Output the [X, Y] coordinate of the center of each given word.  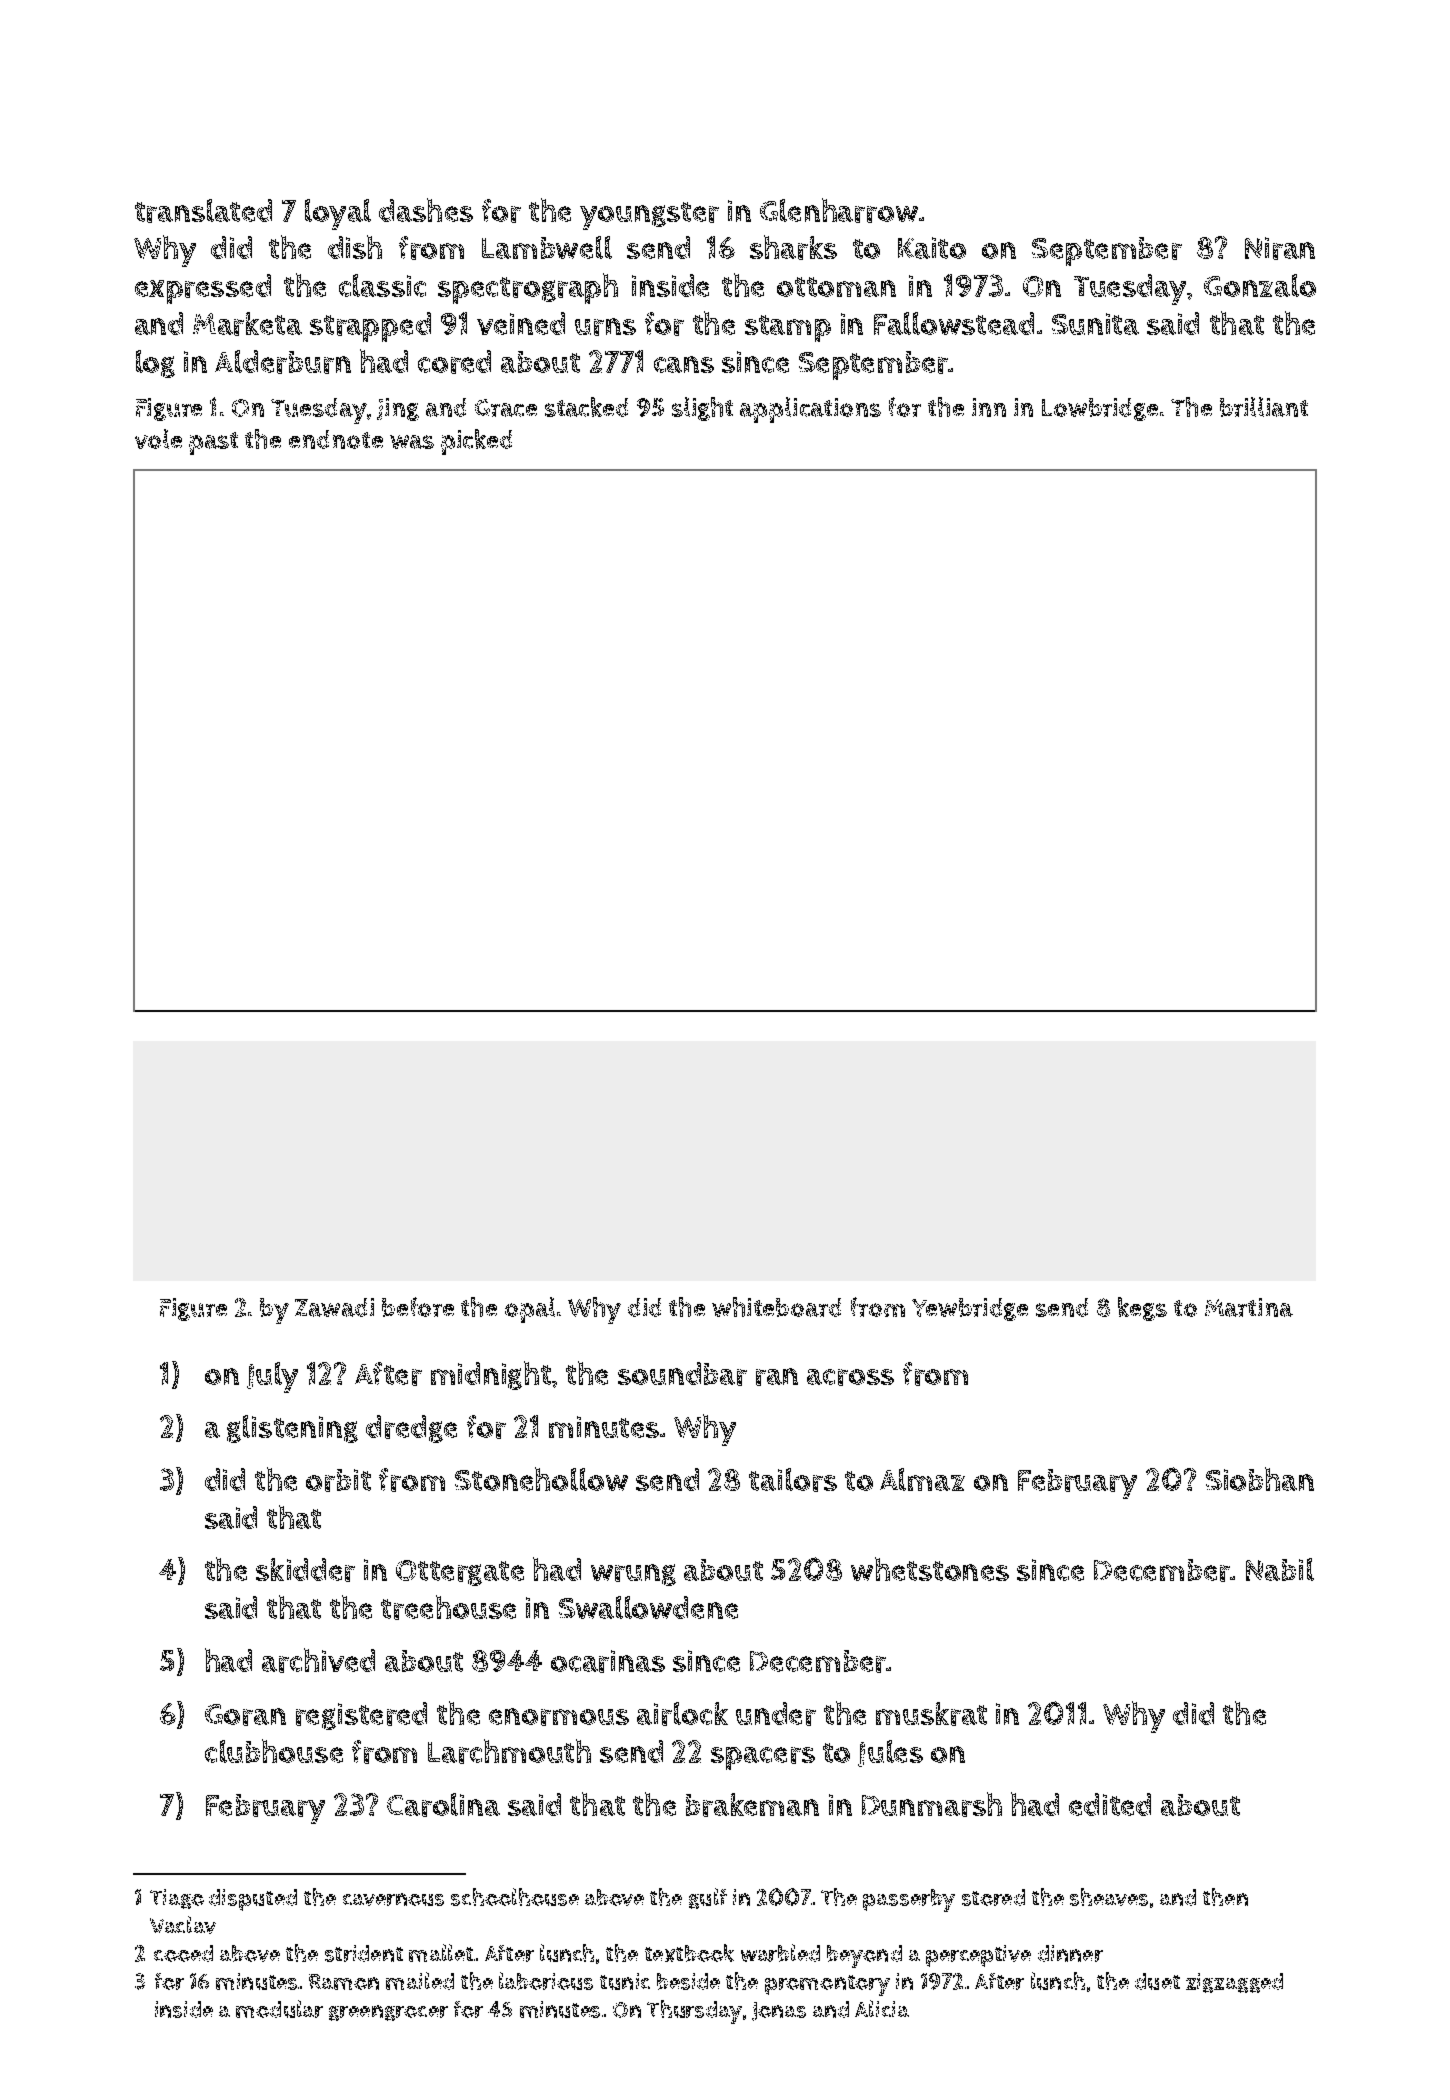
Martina [1249, 1307]
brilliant [1264, 407]
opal [530, 1310]
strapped [370, 327]
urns [605, 327]
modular [279, 2009]
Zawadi [334, 1307]
